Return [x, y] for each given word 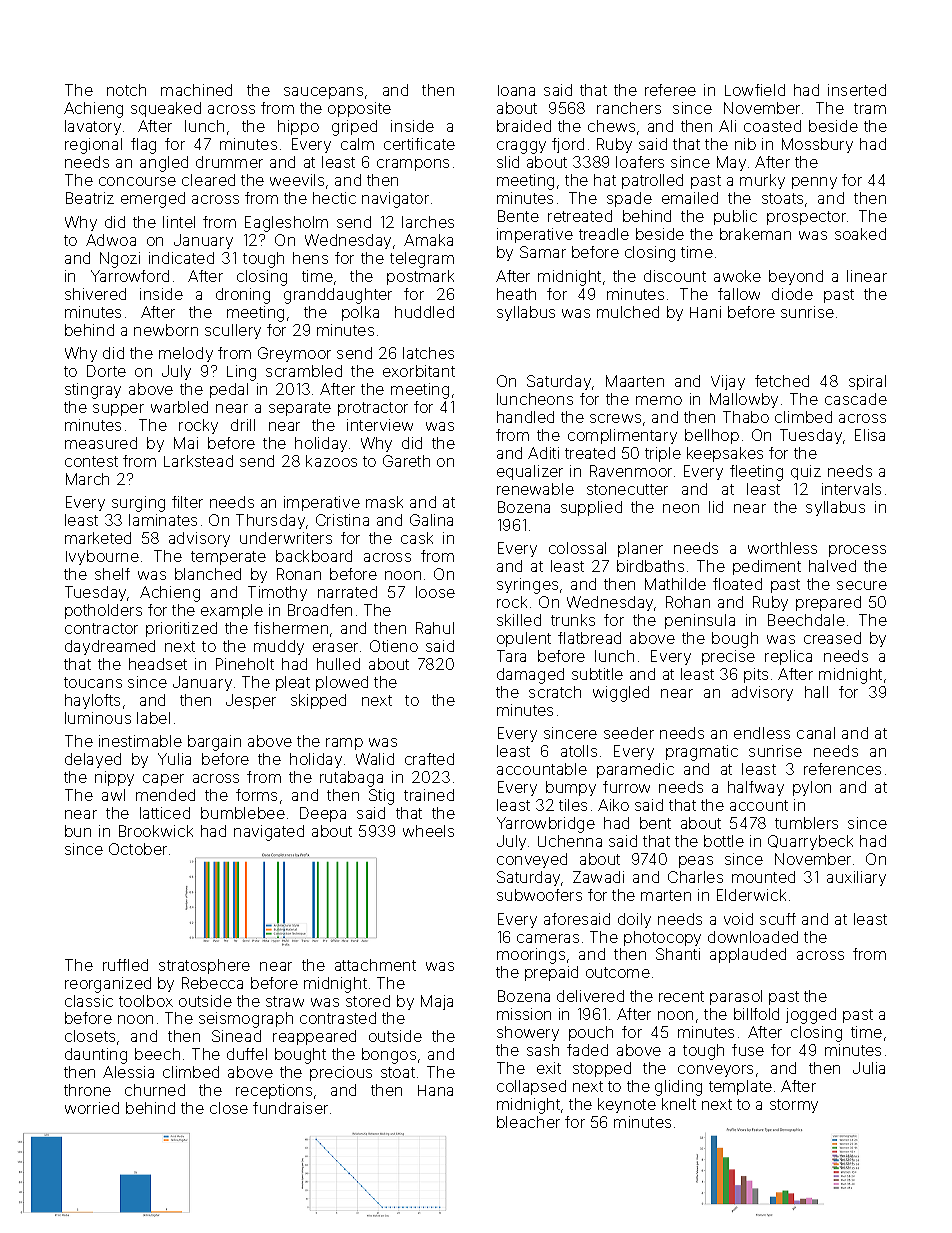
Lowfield [755, 90]
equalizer [530, 472]
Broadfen [320, 610]
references [842, 769]
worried [92, 1108]
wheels [428, 831]
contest [91, 461]
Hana [435, 1090]
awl [113, 795]
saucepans [323, 93]
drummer [229, 162]
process [857, 551]
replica [788, 657]
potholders [103, 611]
